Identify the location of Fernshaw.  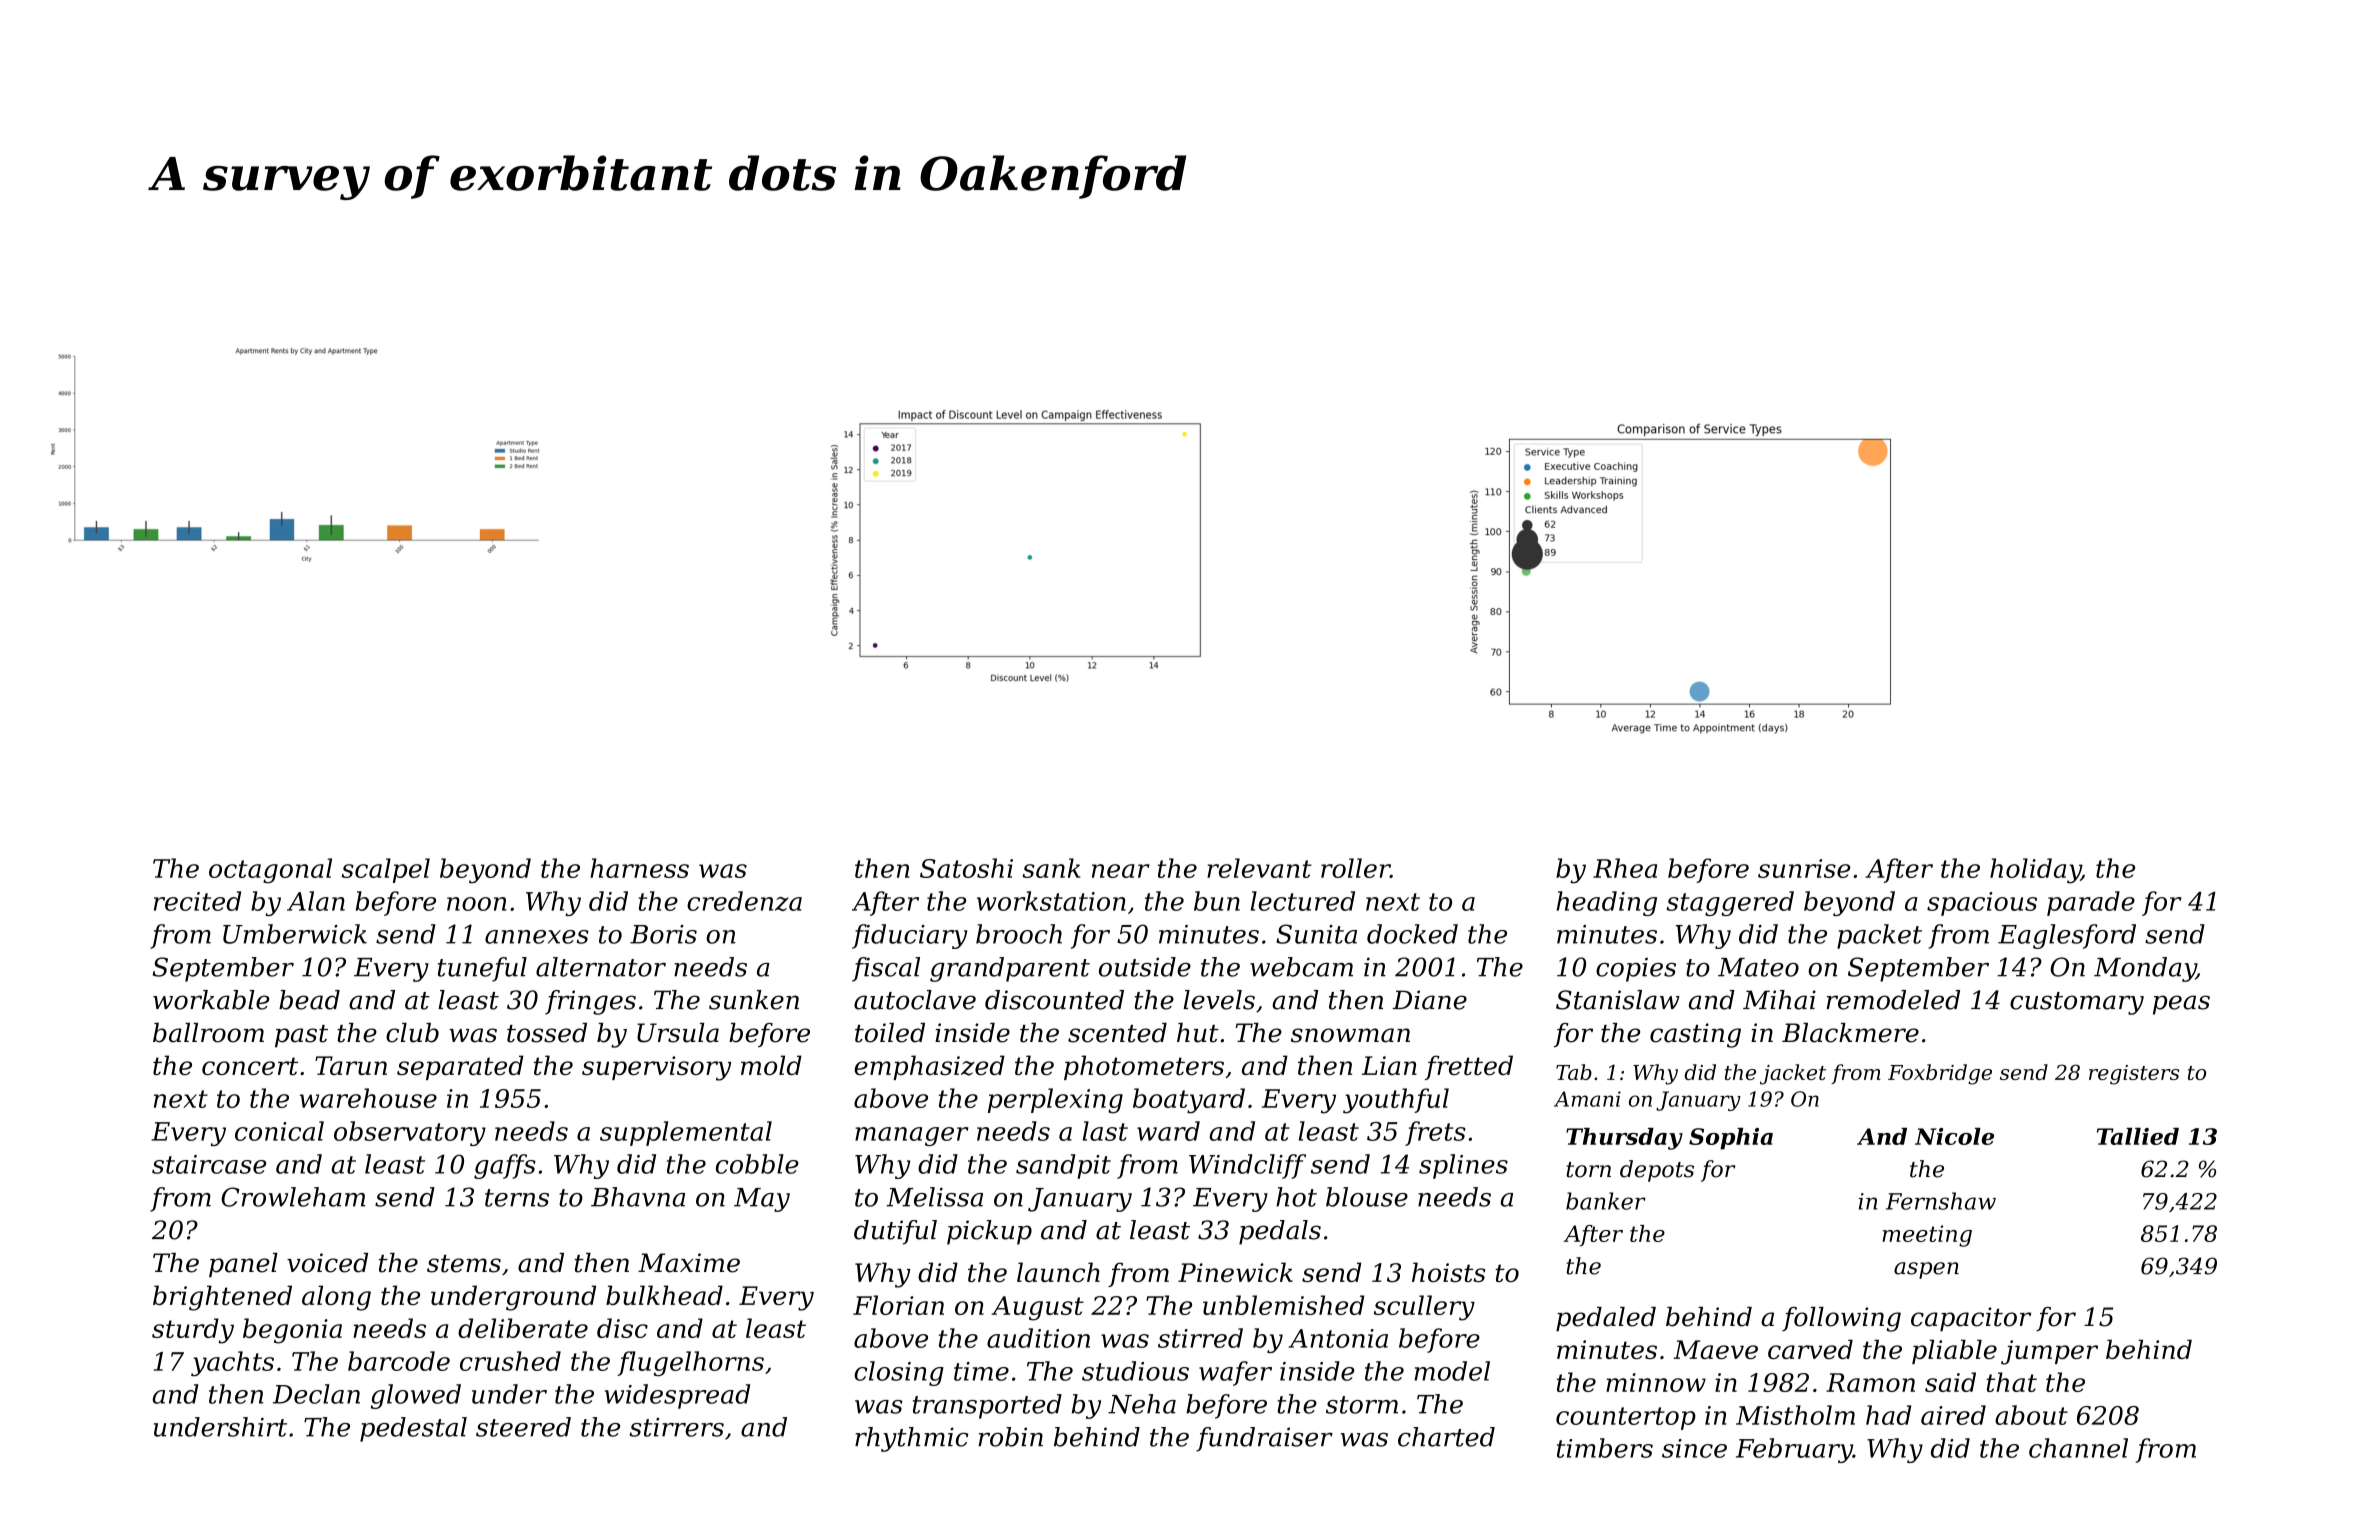
(1941, 1201).
